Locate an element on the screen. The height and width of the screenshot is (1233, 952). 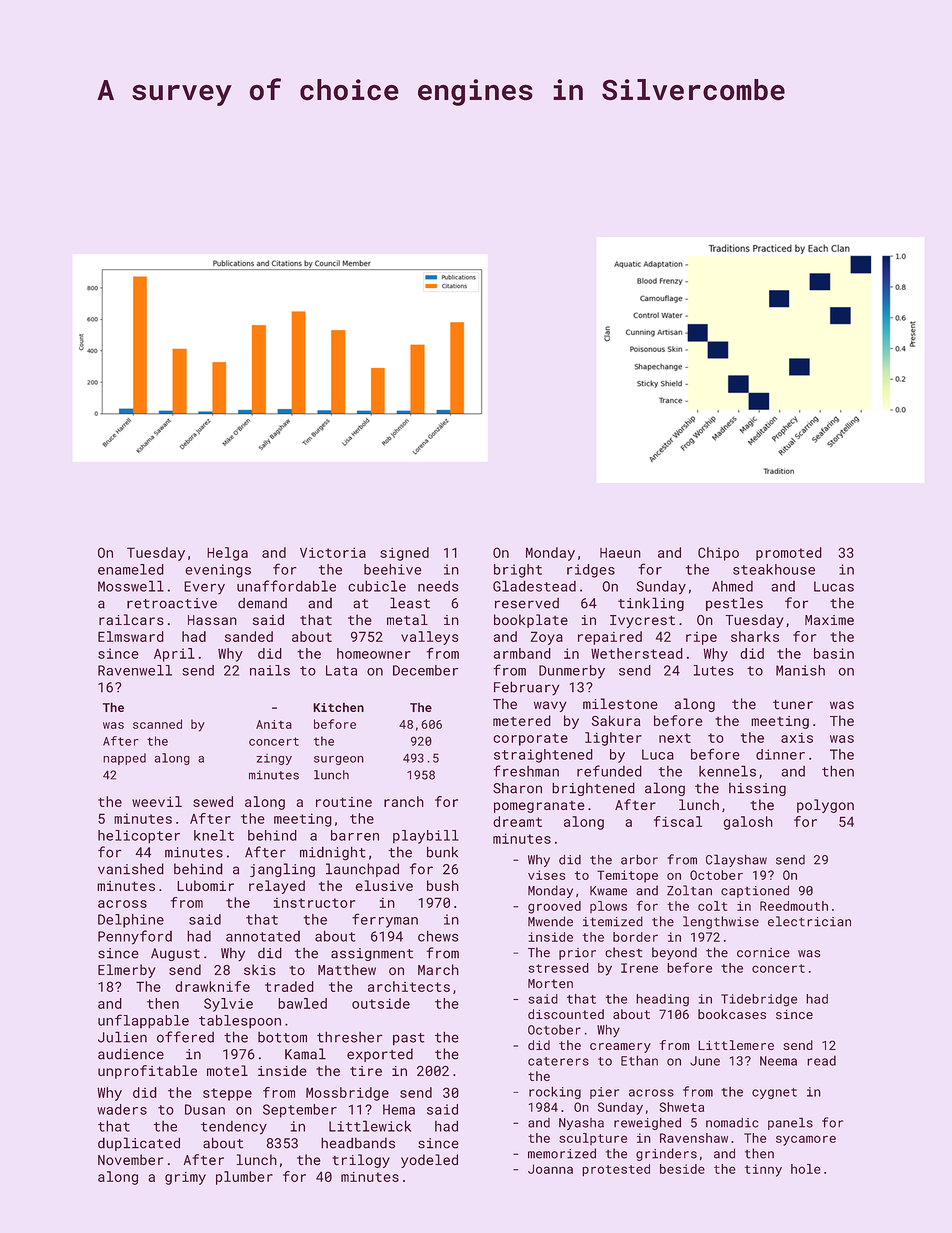
waders is located at coordinates (122, 1109).
